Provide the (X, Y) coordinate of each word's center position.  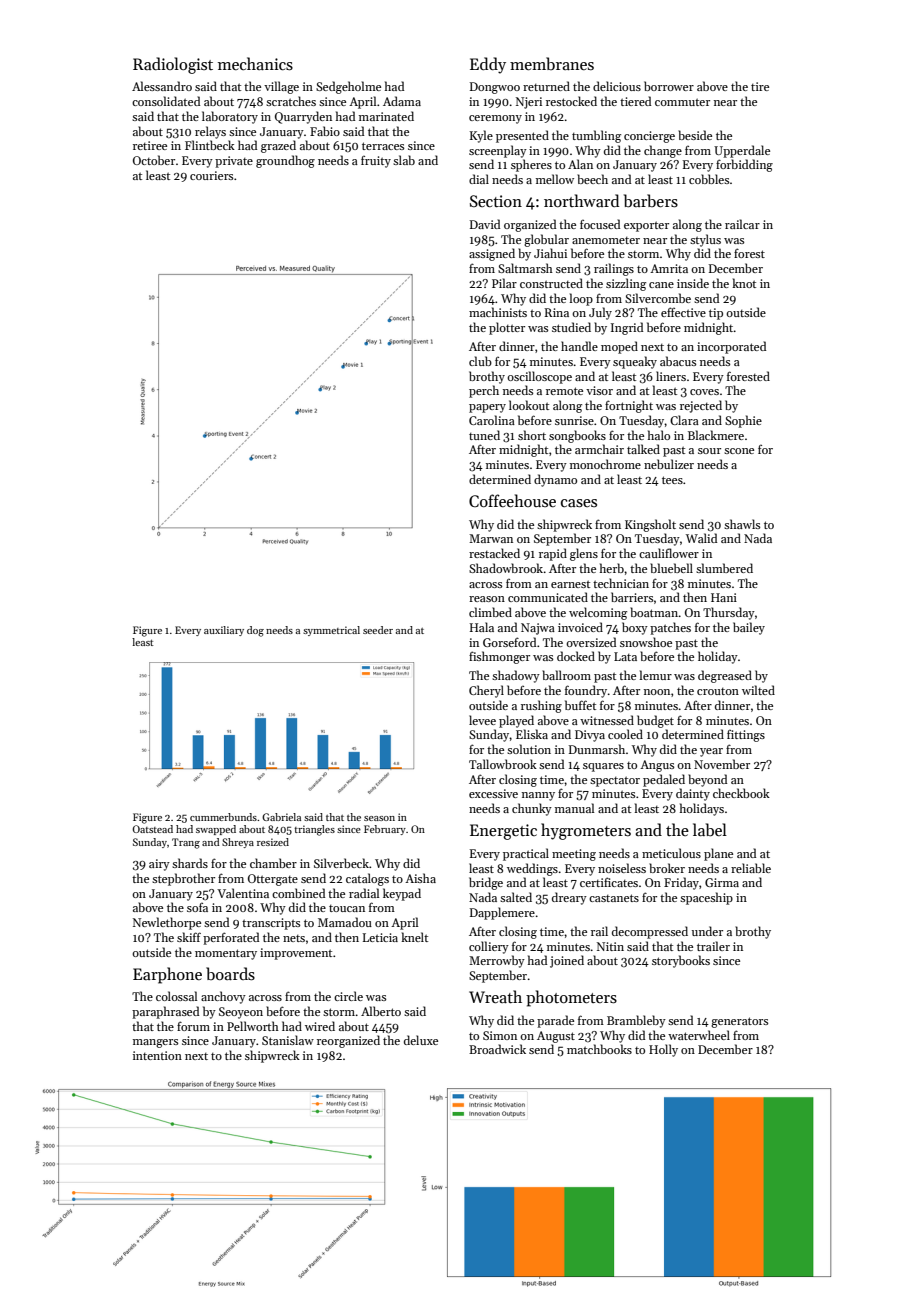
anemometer (606, 240)
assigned (492, 254)
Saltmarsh (525, 268)
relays (210, 132)
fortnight (629, 406)
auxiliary (224, 631)
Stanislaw (288, 1040)
